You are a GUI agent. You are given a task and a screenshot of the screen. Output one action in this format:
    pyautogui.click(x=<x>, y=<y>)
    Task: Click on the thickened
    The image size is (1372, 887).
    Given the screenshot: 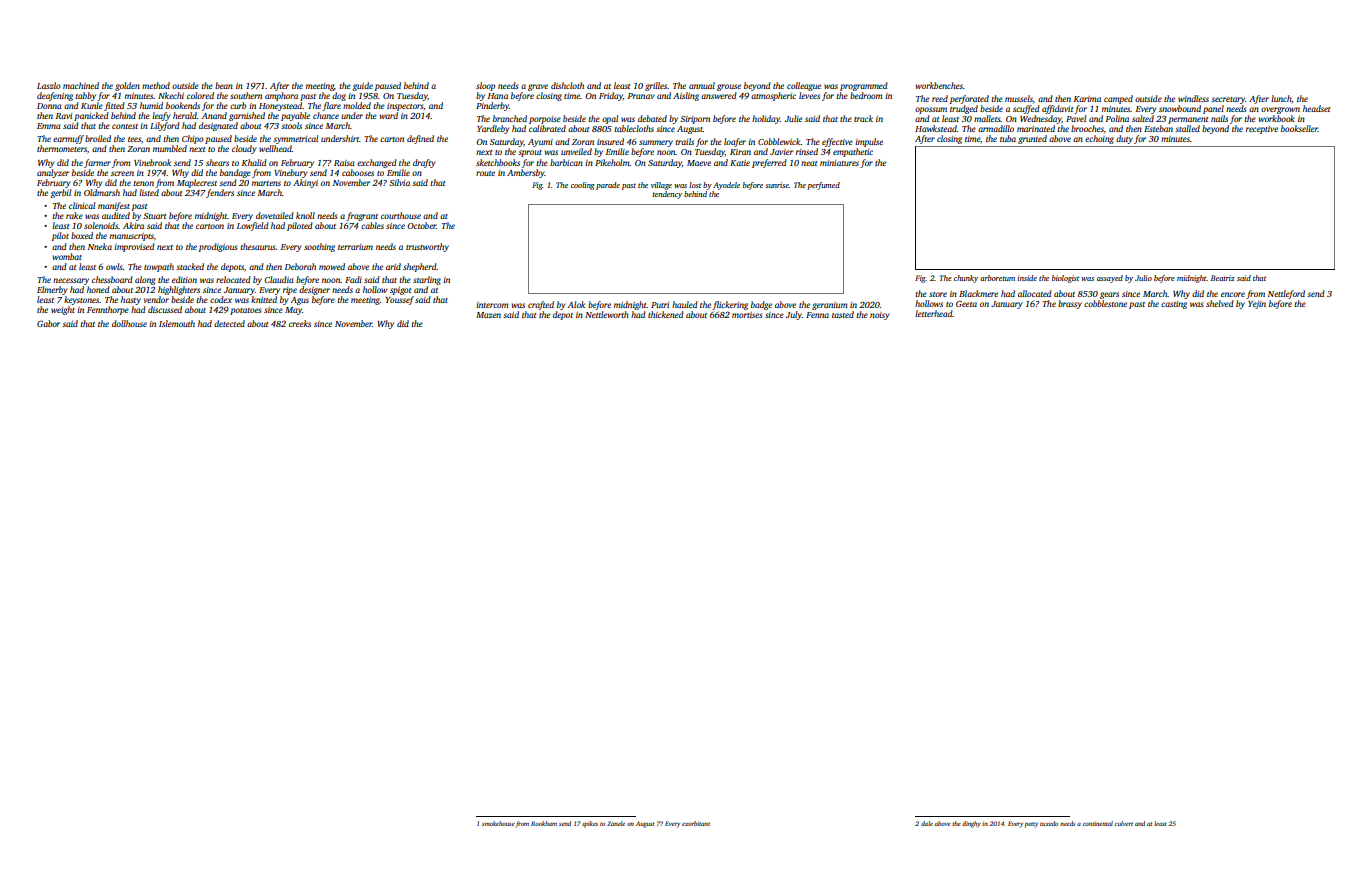 What is the action you would take?
    pyautogui.click(x=666, y=314)
